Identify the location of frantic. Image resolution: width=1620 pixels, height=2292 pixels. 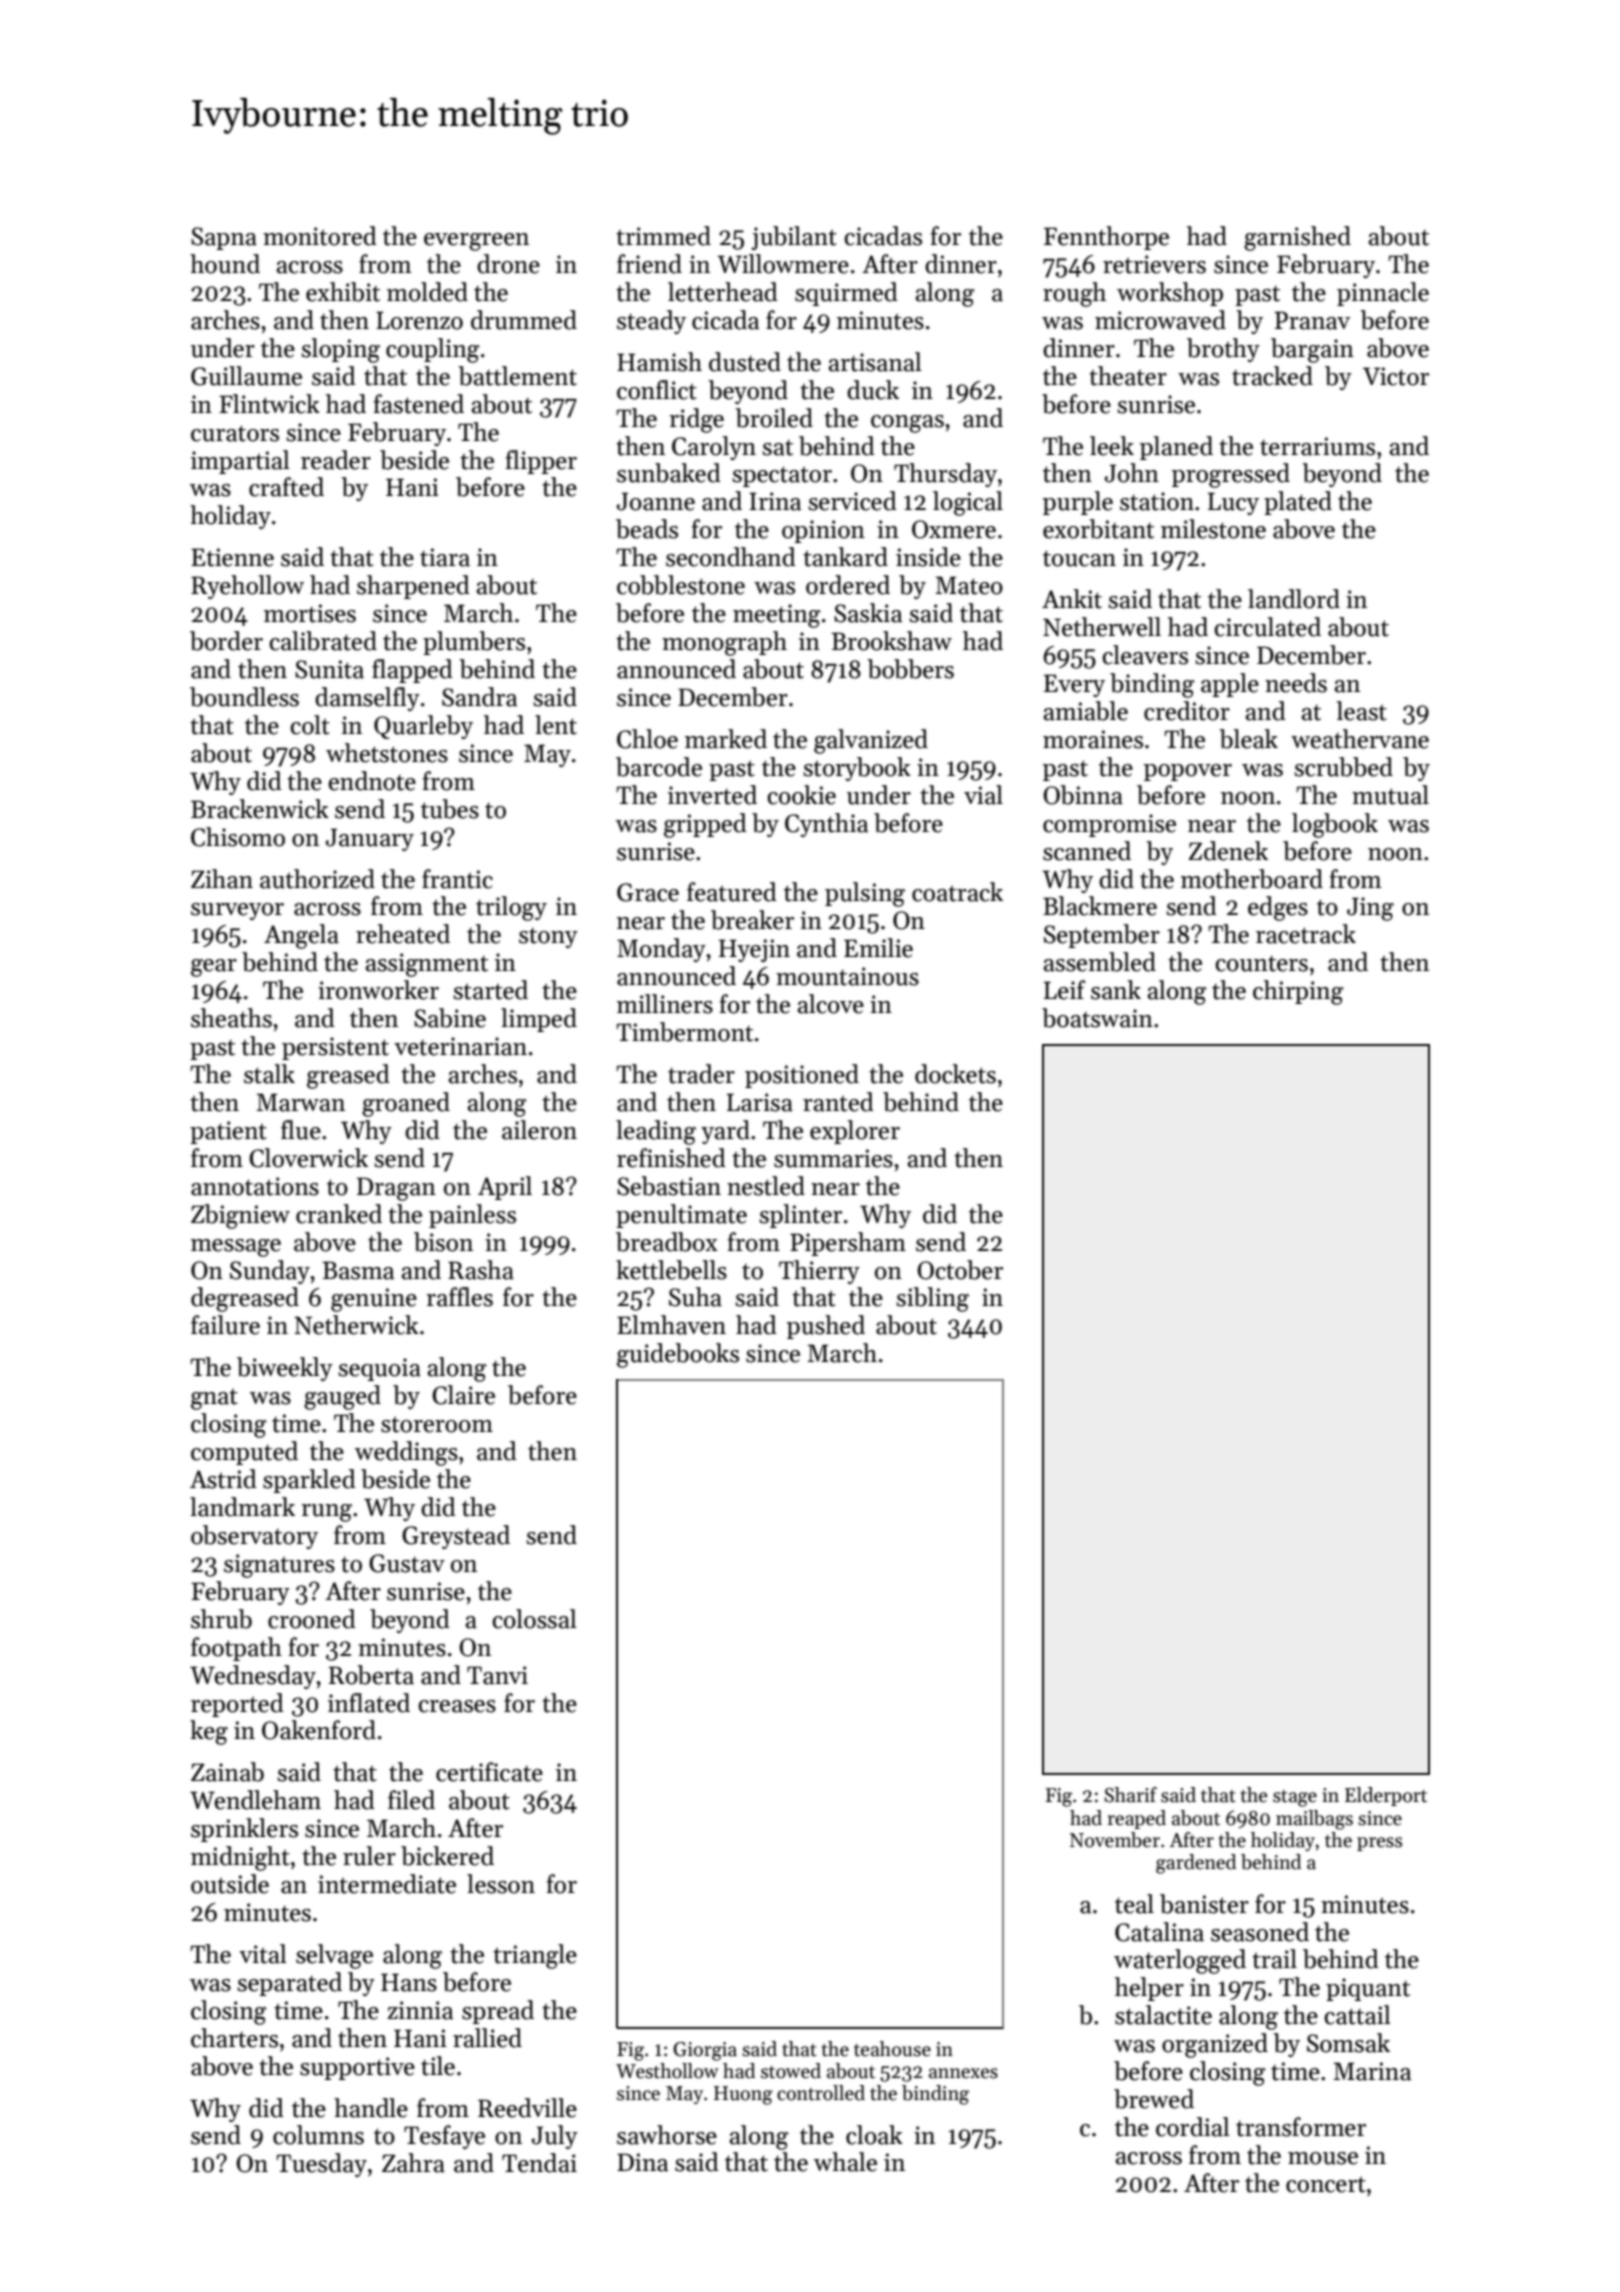
(457, 879).
